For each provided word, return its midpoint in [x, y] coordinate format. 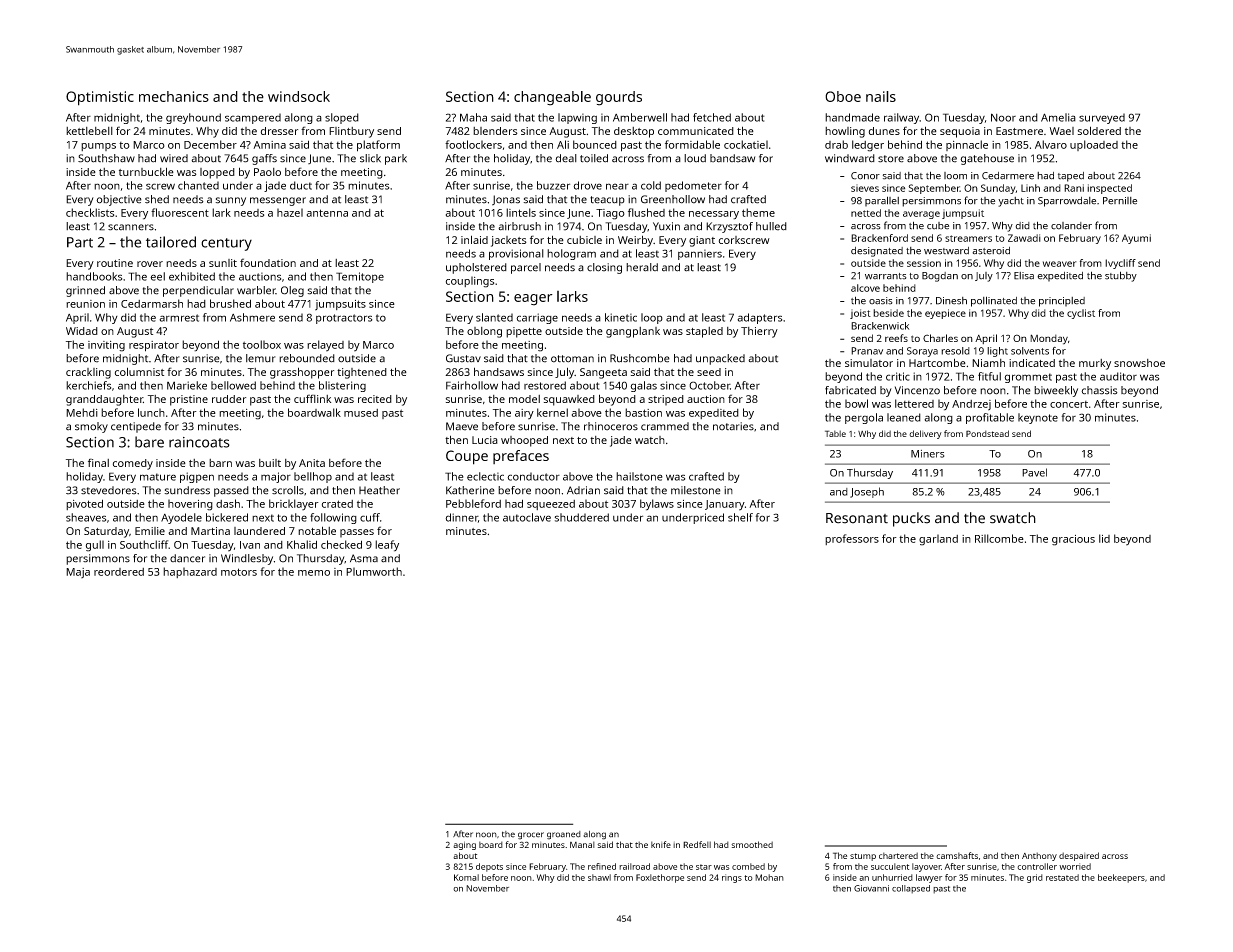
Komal [466, 877]
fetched [712, 117]
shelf [740, 517]
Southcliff [144, 544]
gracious [1073, 540]
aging [464, 845]
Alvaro [1051, 144]
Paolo [267, 172]
